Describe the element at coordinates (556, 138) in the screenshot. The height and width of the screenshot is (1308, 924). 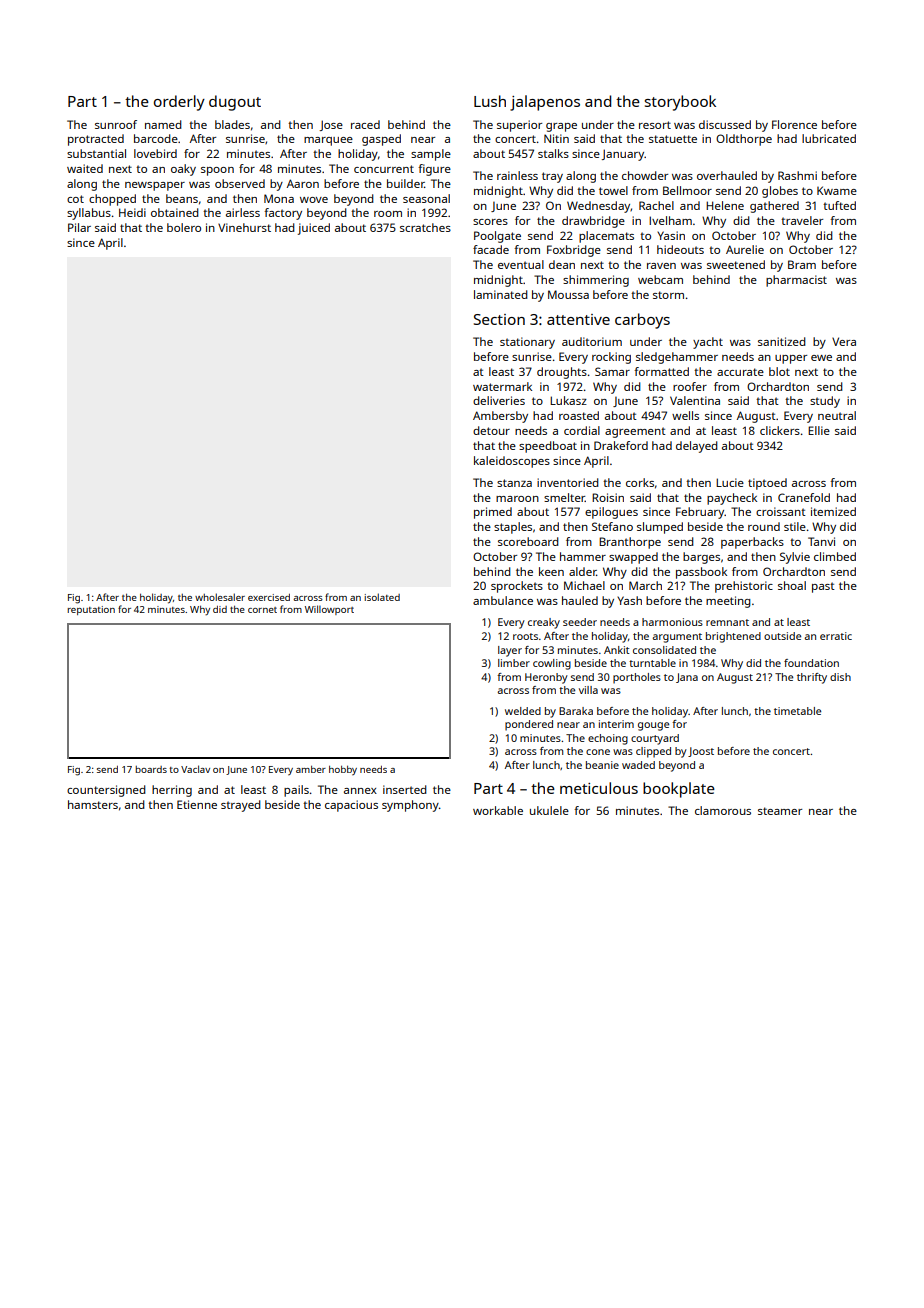
I see `Nitin` at that location.
